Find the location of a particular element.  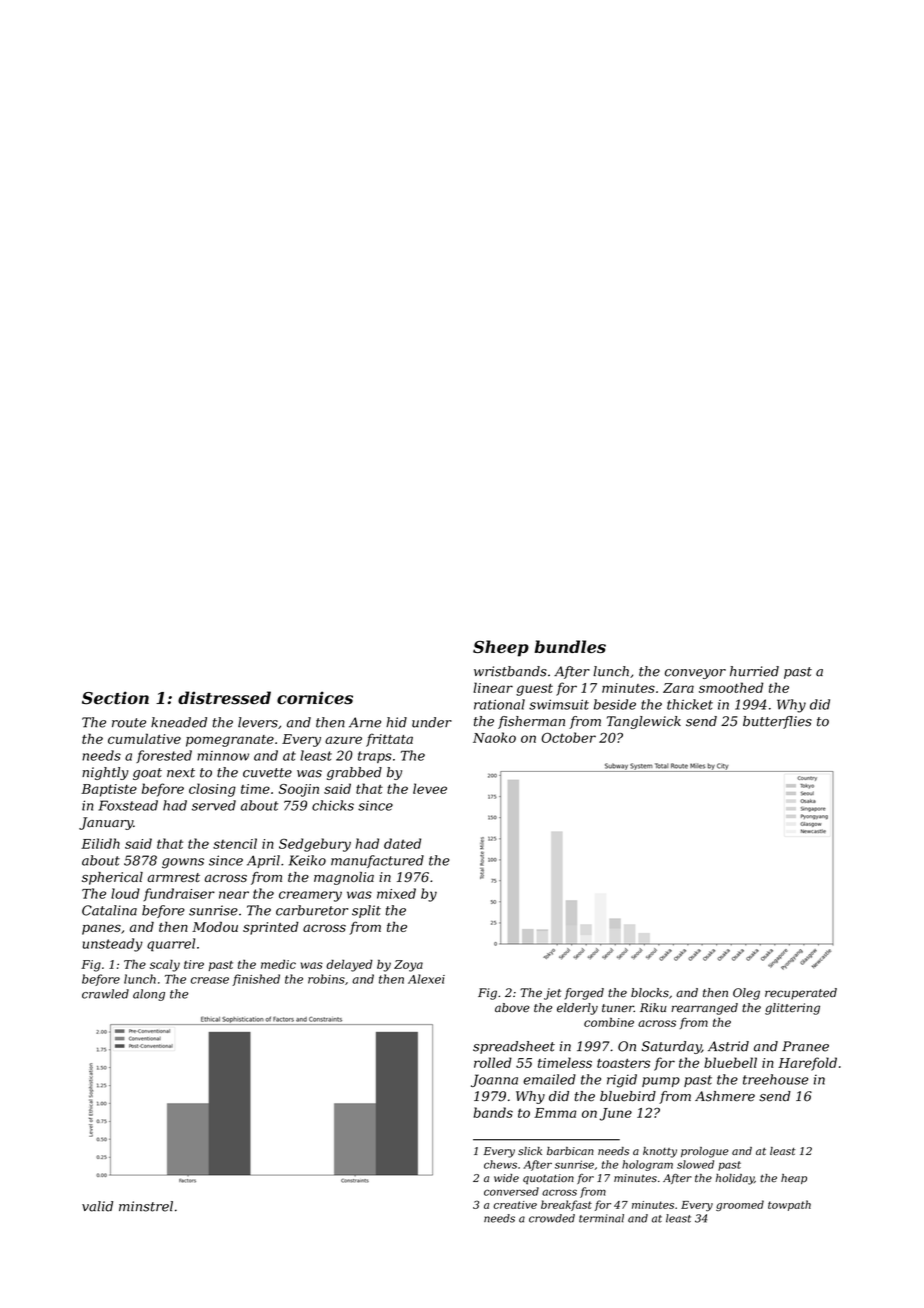

Tanglewick is located at coordinates (644, 722).
